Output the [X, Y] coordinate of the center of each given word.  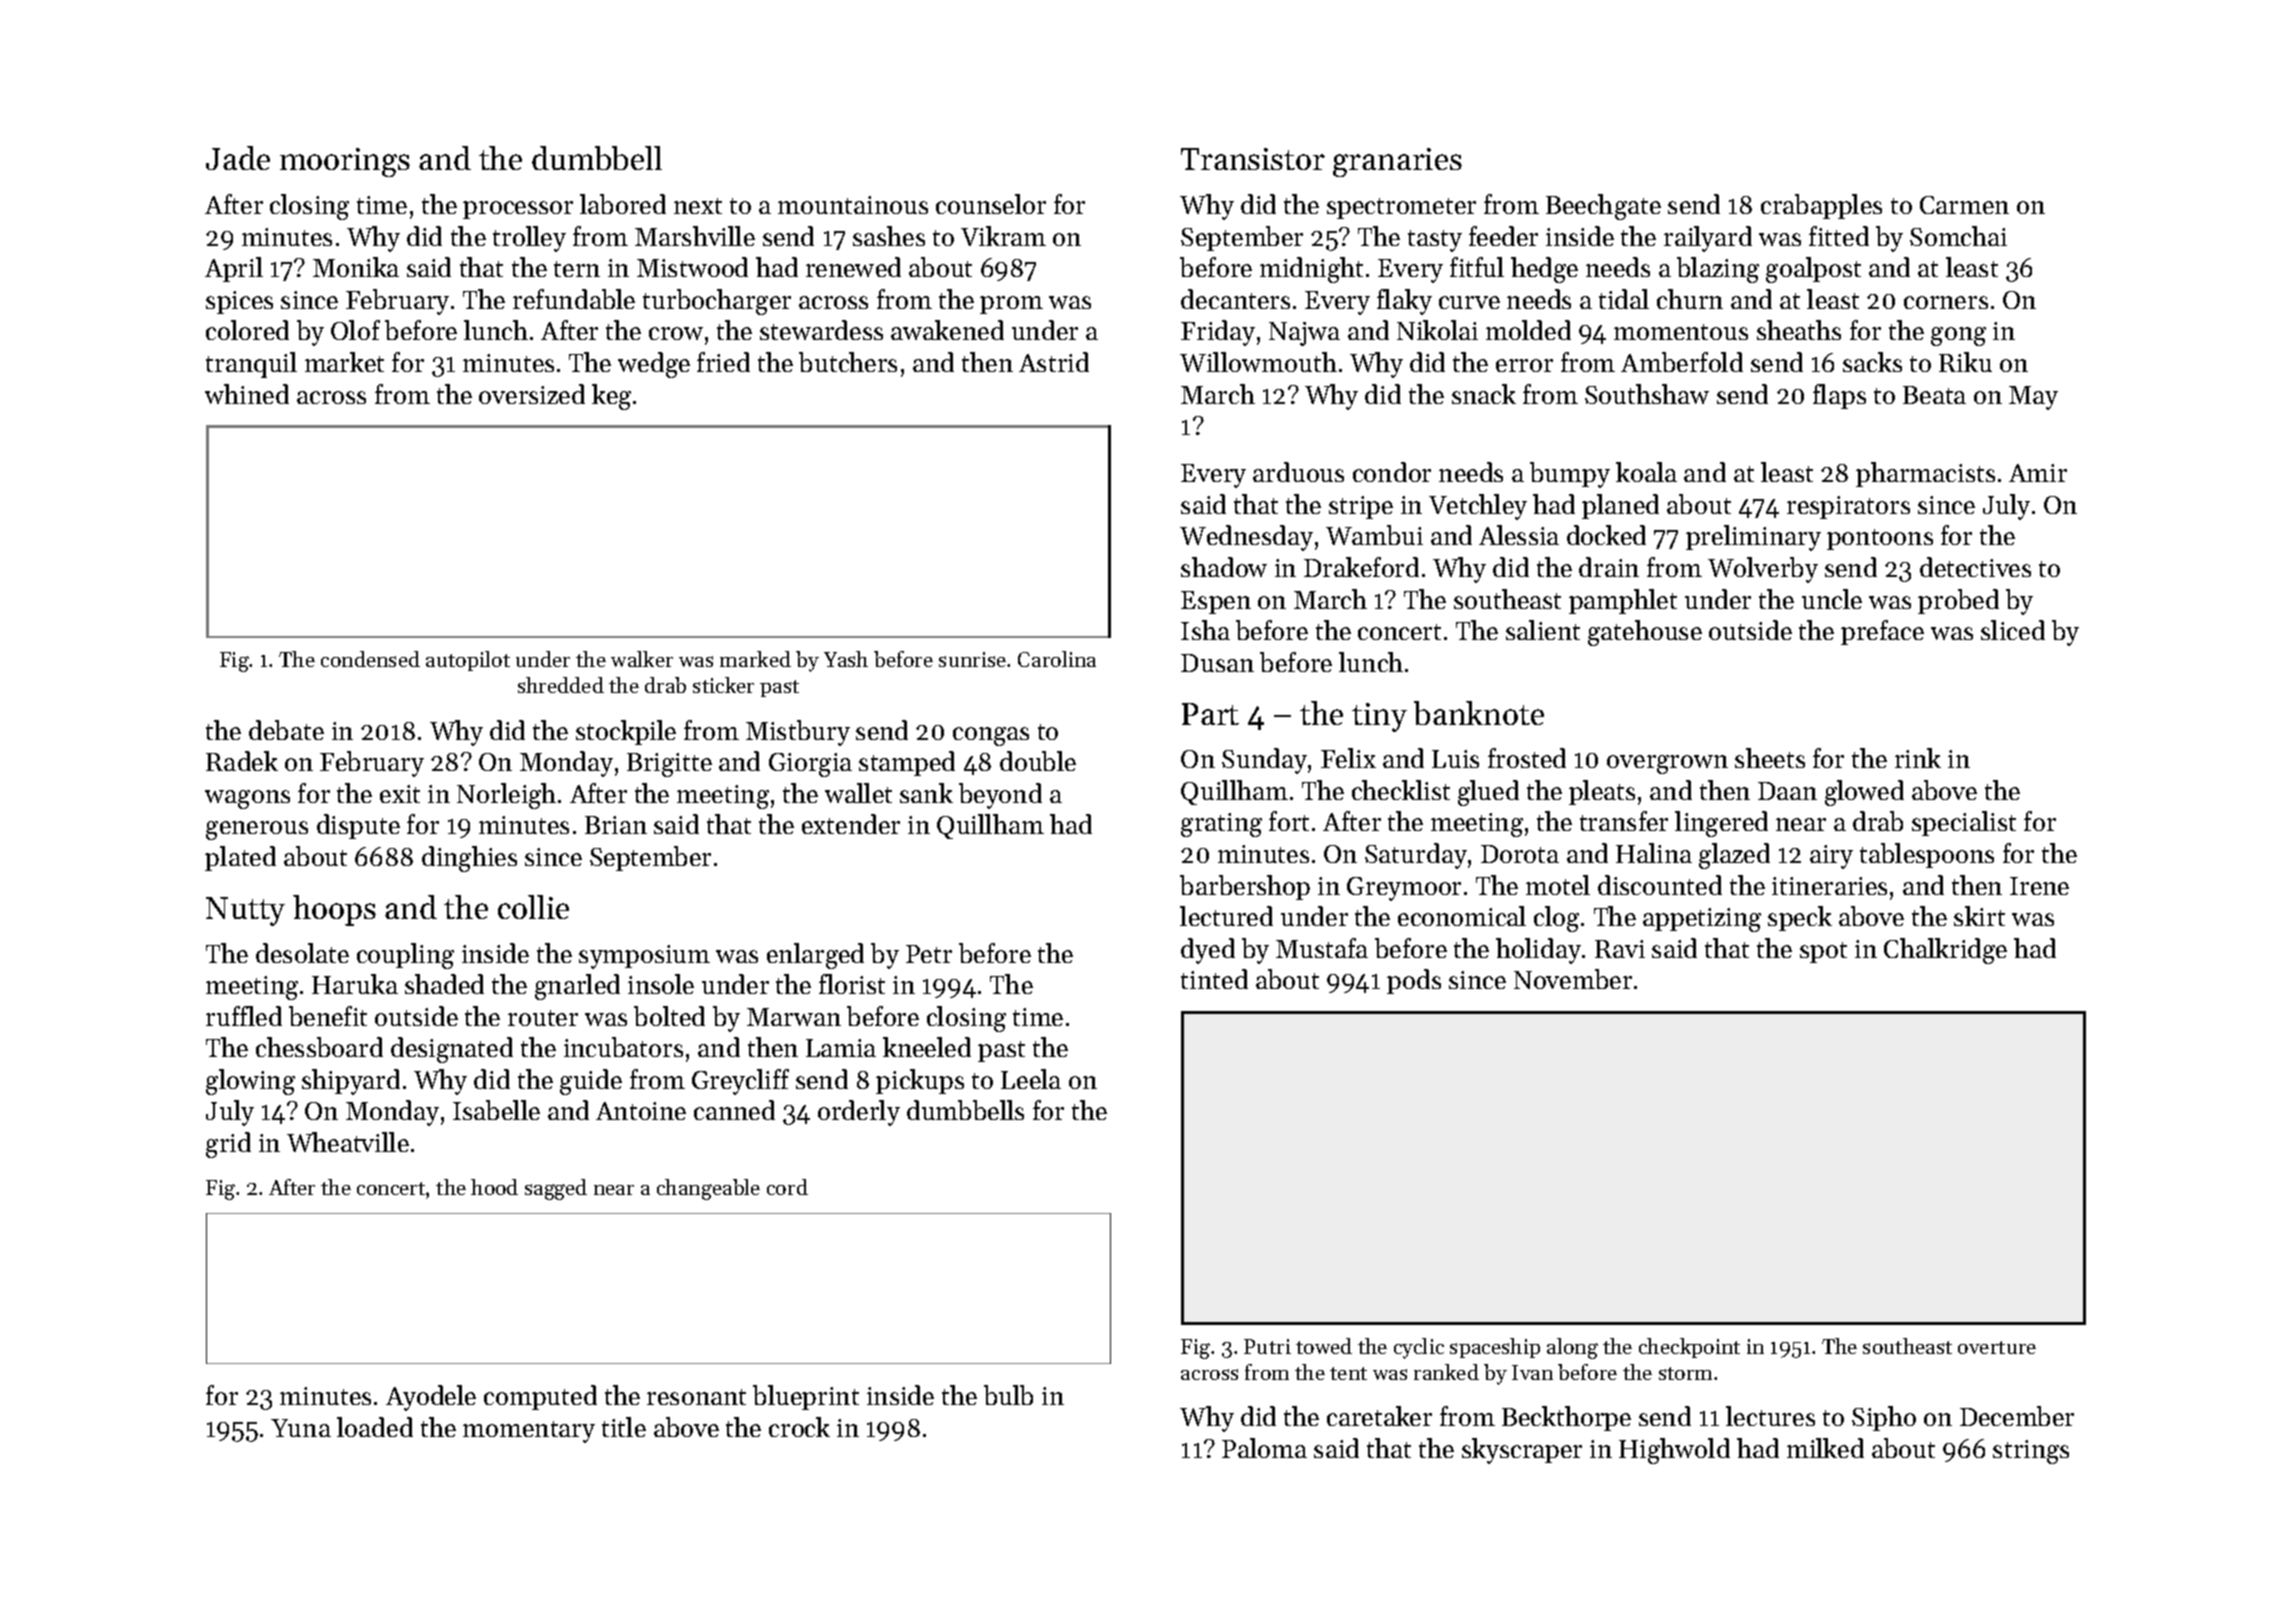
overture [1997, 1347]
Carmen [1964, 205]
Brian [616, 825]
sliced [2013, 630]
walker [642, 659]
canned [734, 1110]
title [624, 1427]
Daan [1787, 791]
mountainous [853, 205]
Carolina [1057, 659]
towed [1324, 1346]
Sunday [1264, 761]
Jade [238, 158]
